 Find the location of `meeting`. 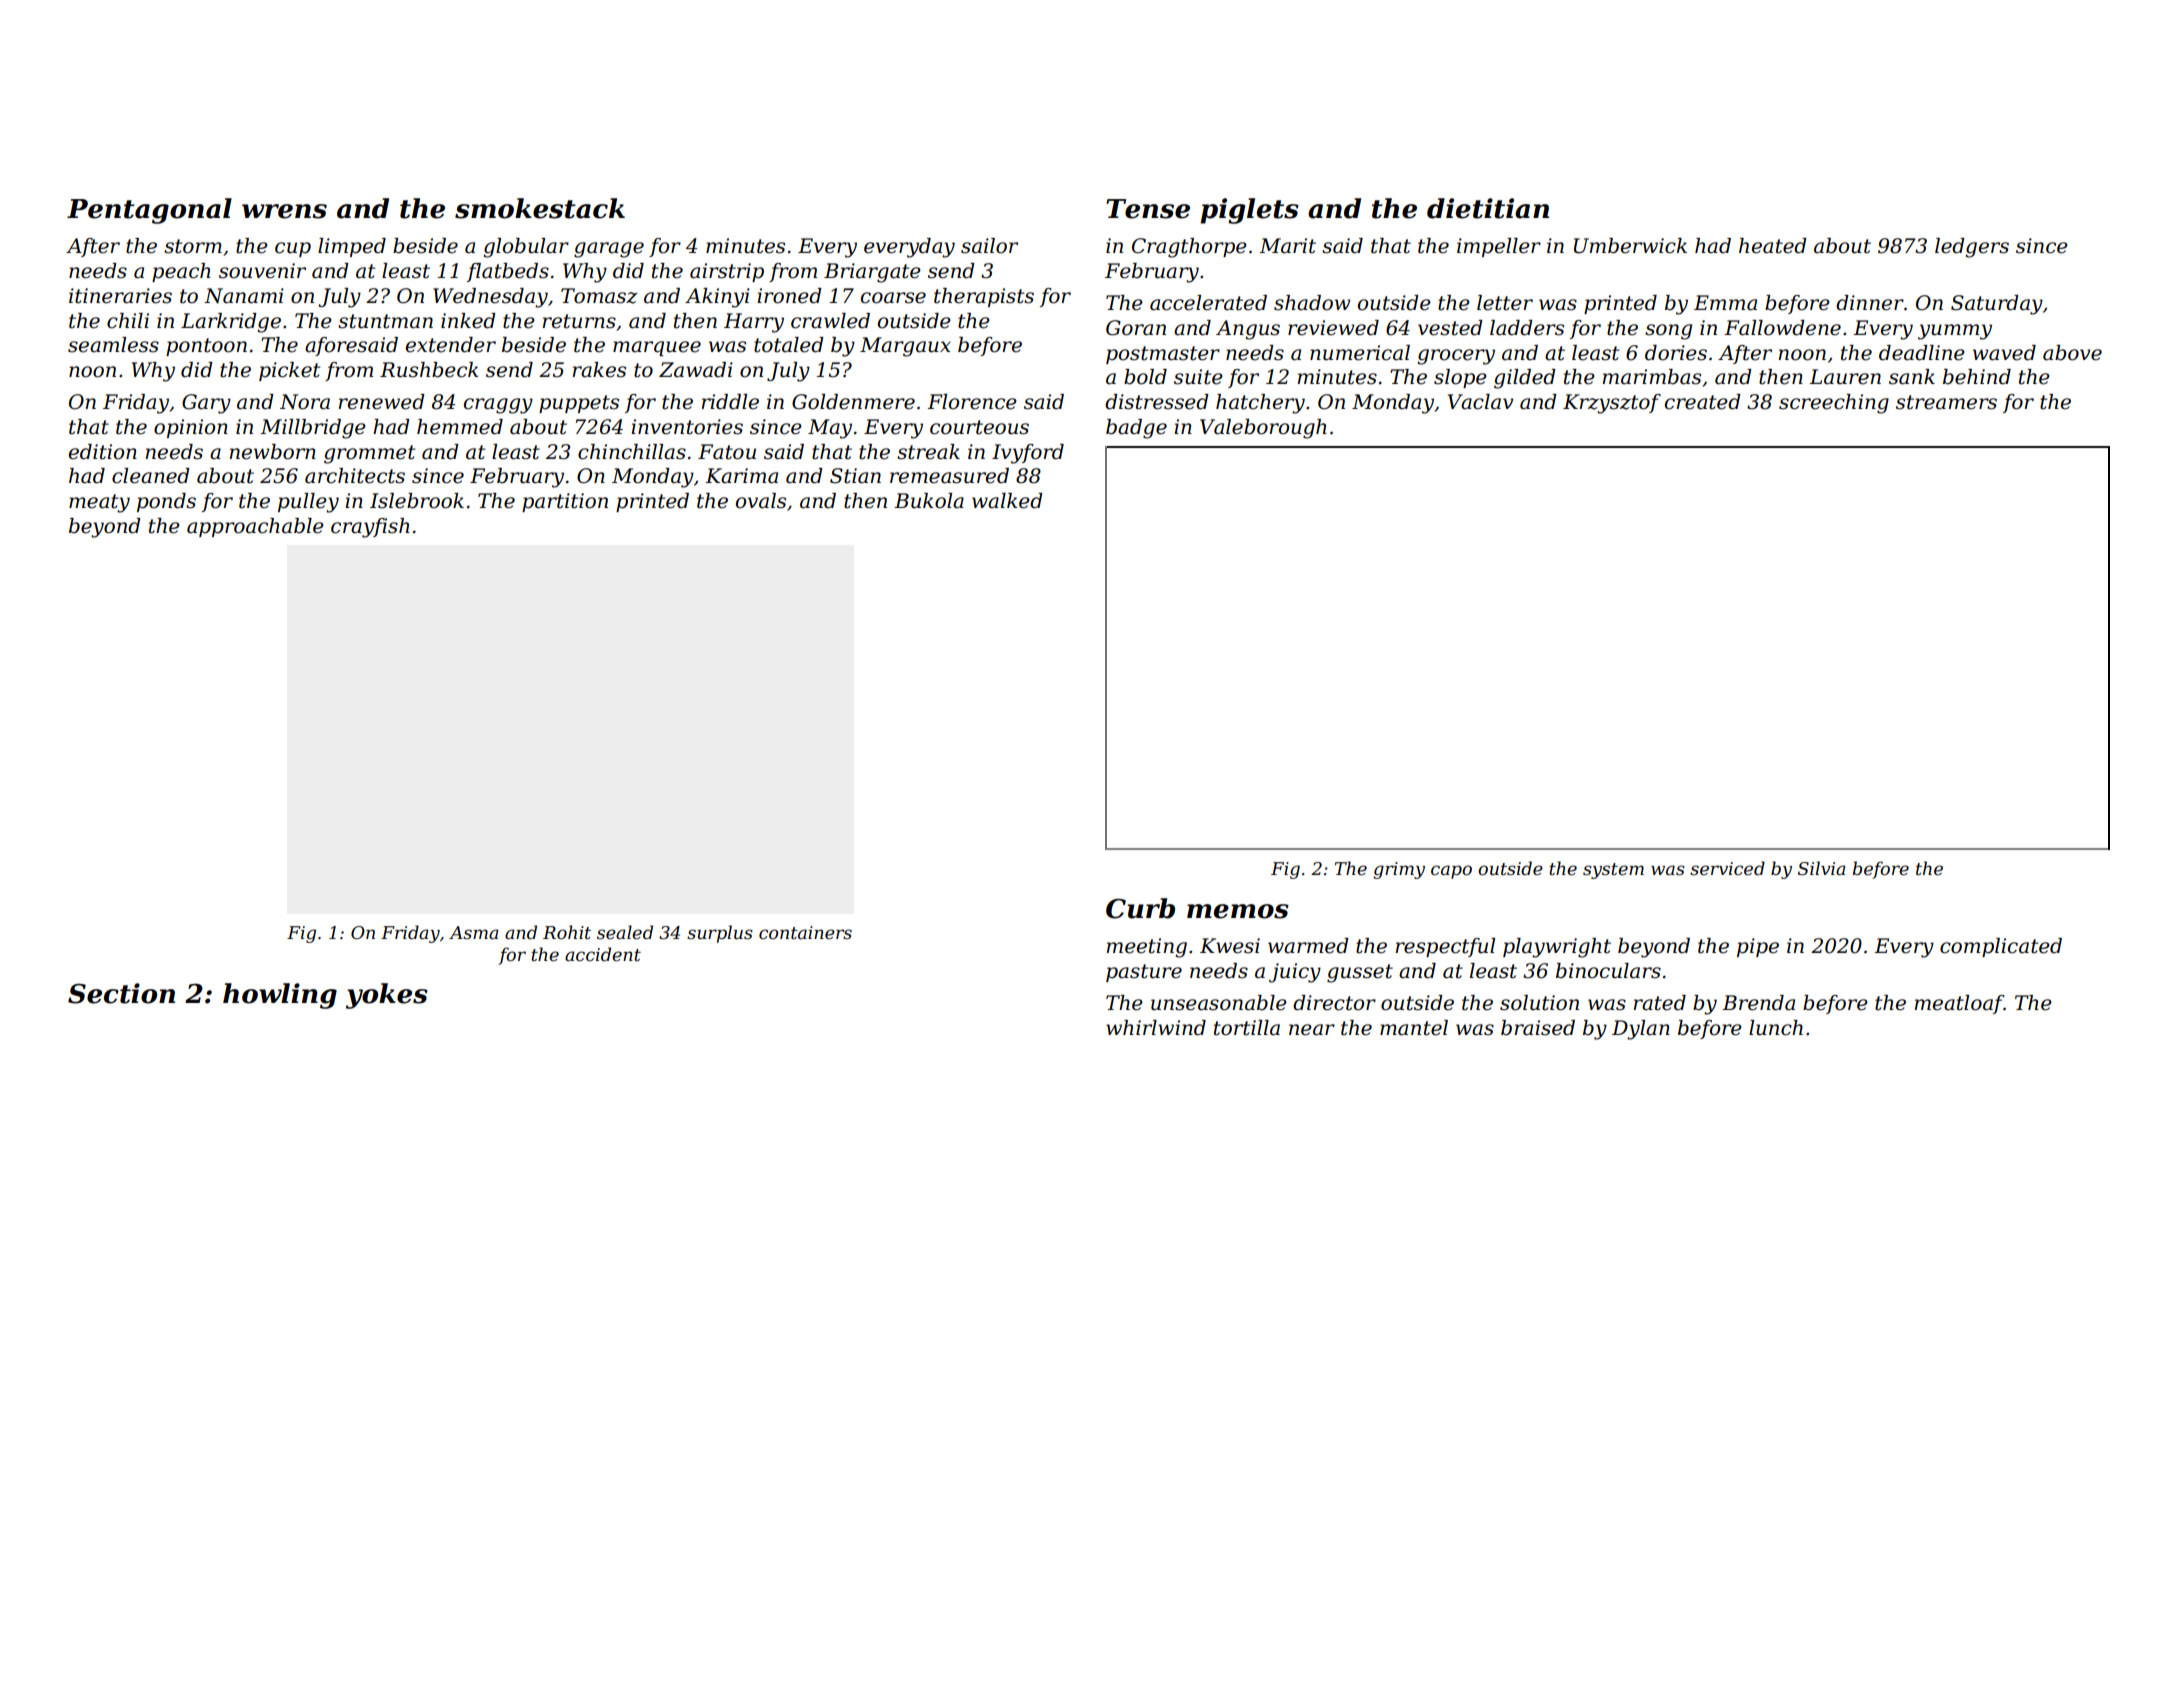

meeting is located at coordinates (1146, 948).
